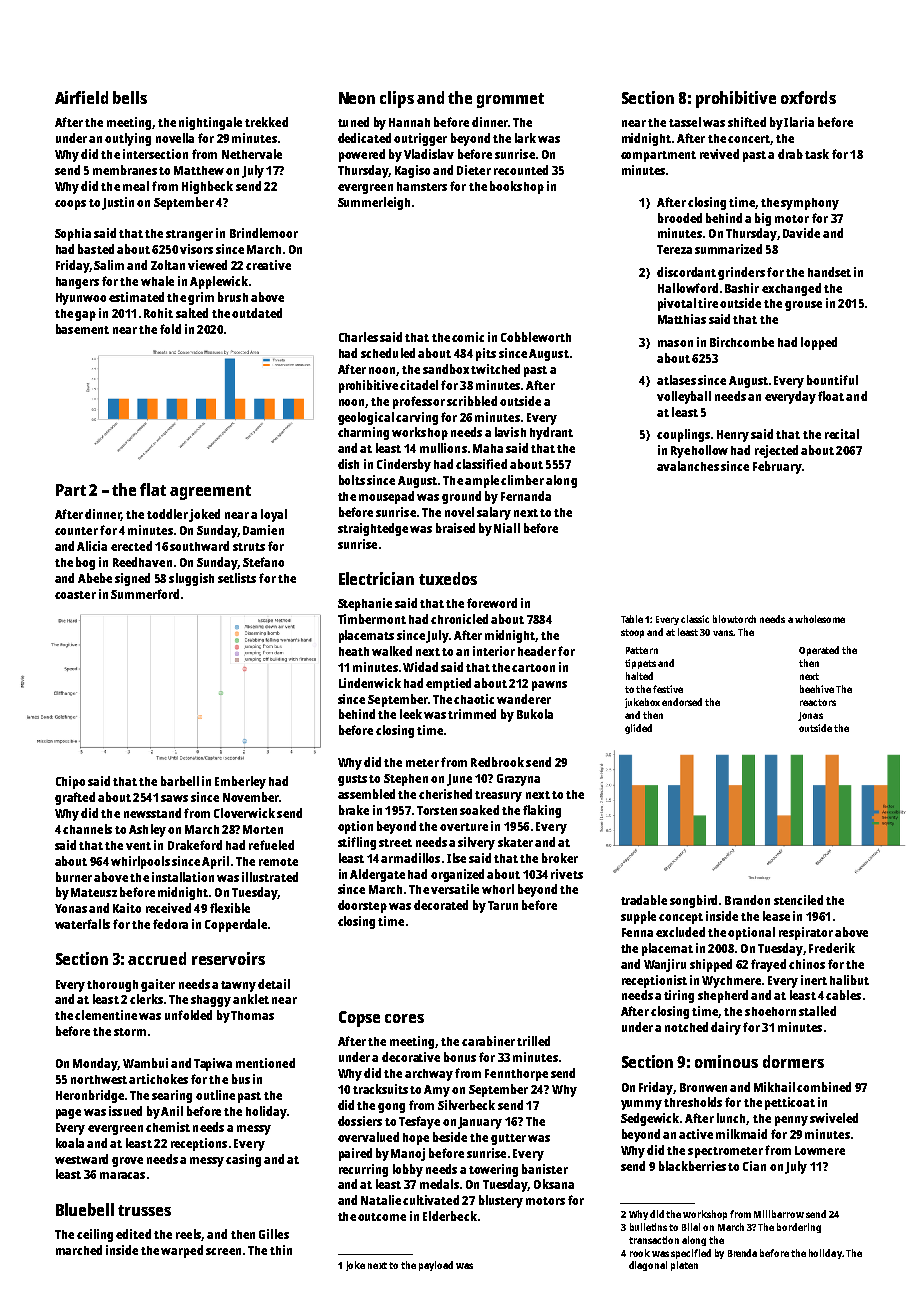  I want to click on halibut, so click(849, 980).
